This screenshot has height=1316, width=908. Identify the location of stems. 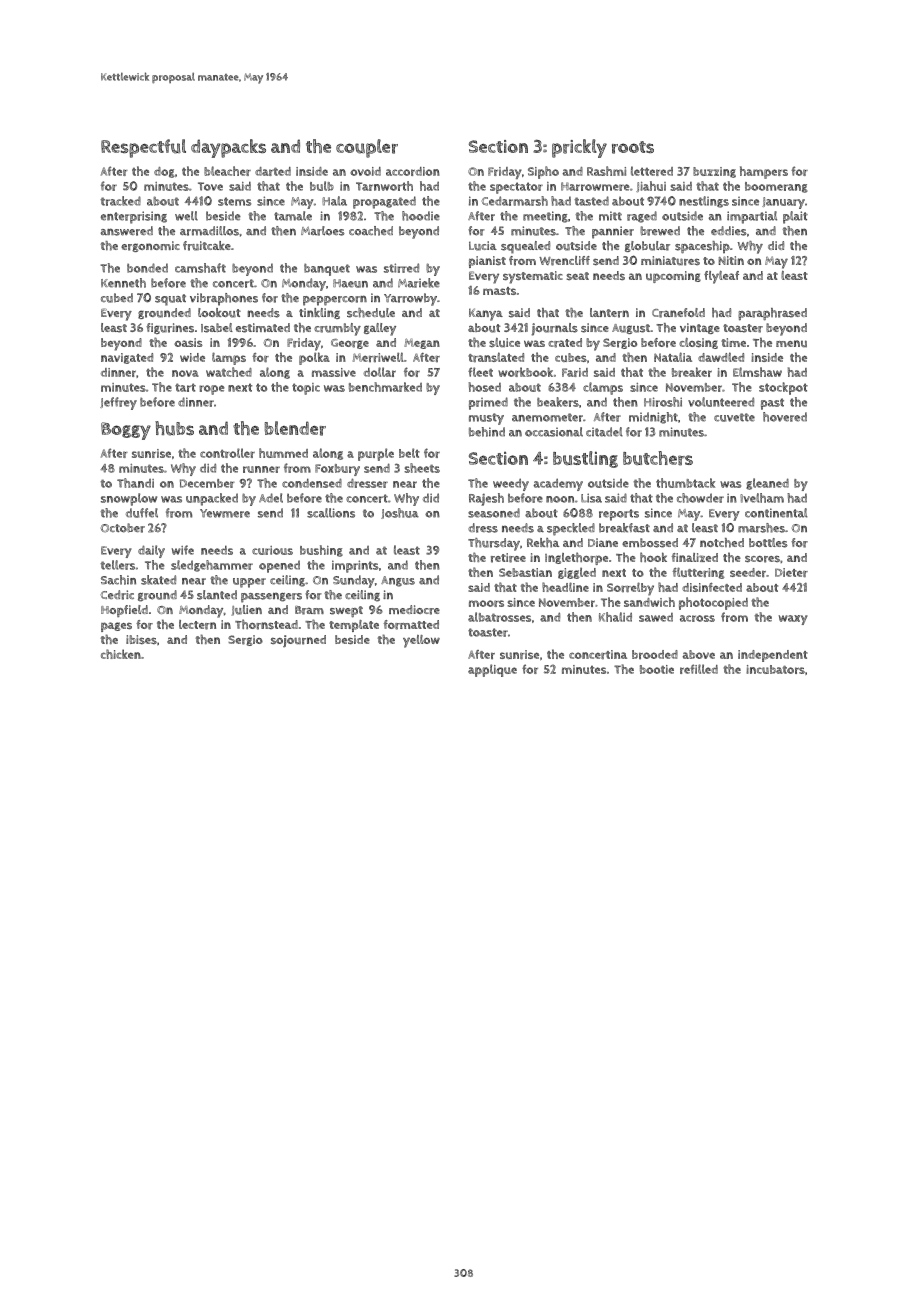
(234, 201).
